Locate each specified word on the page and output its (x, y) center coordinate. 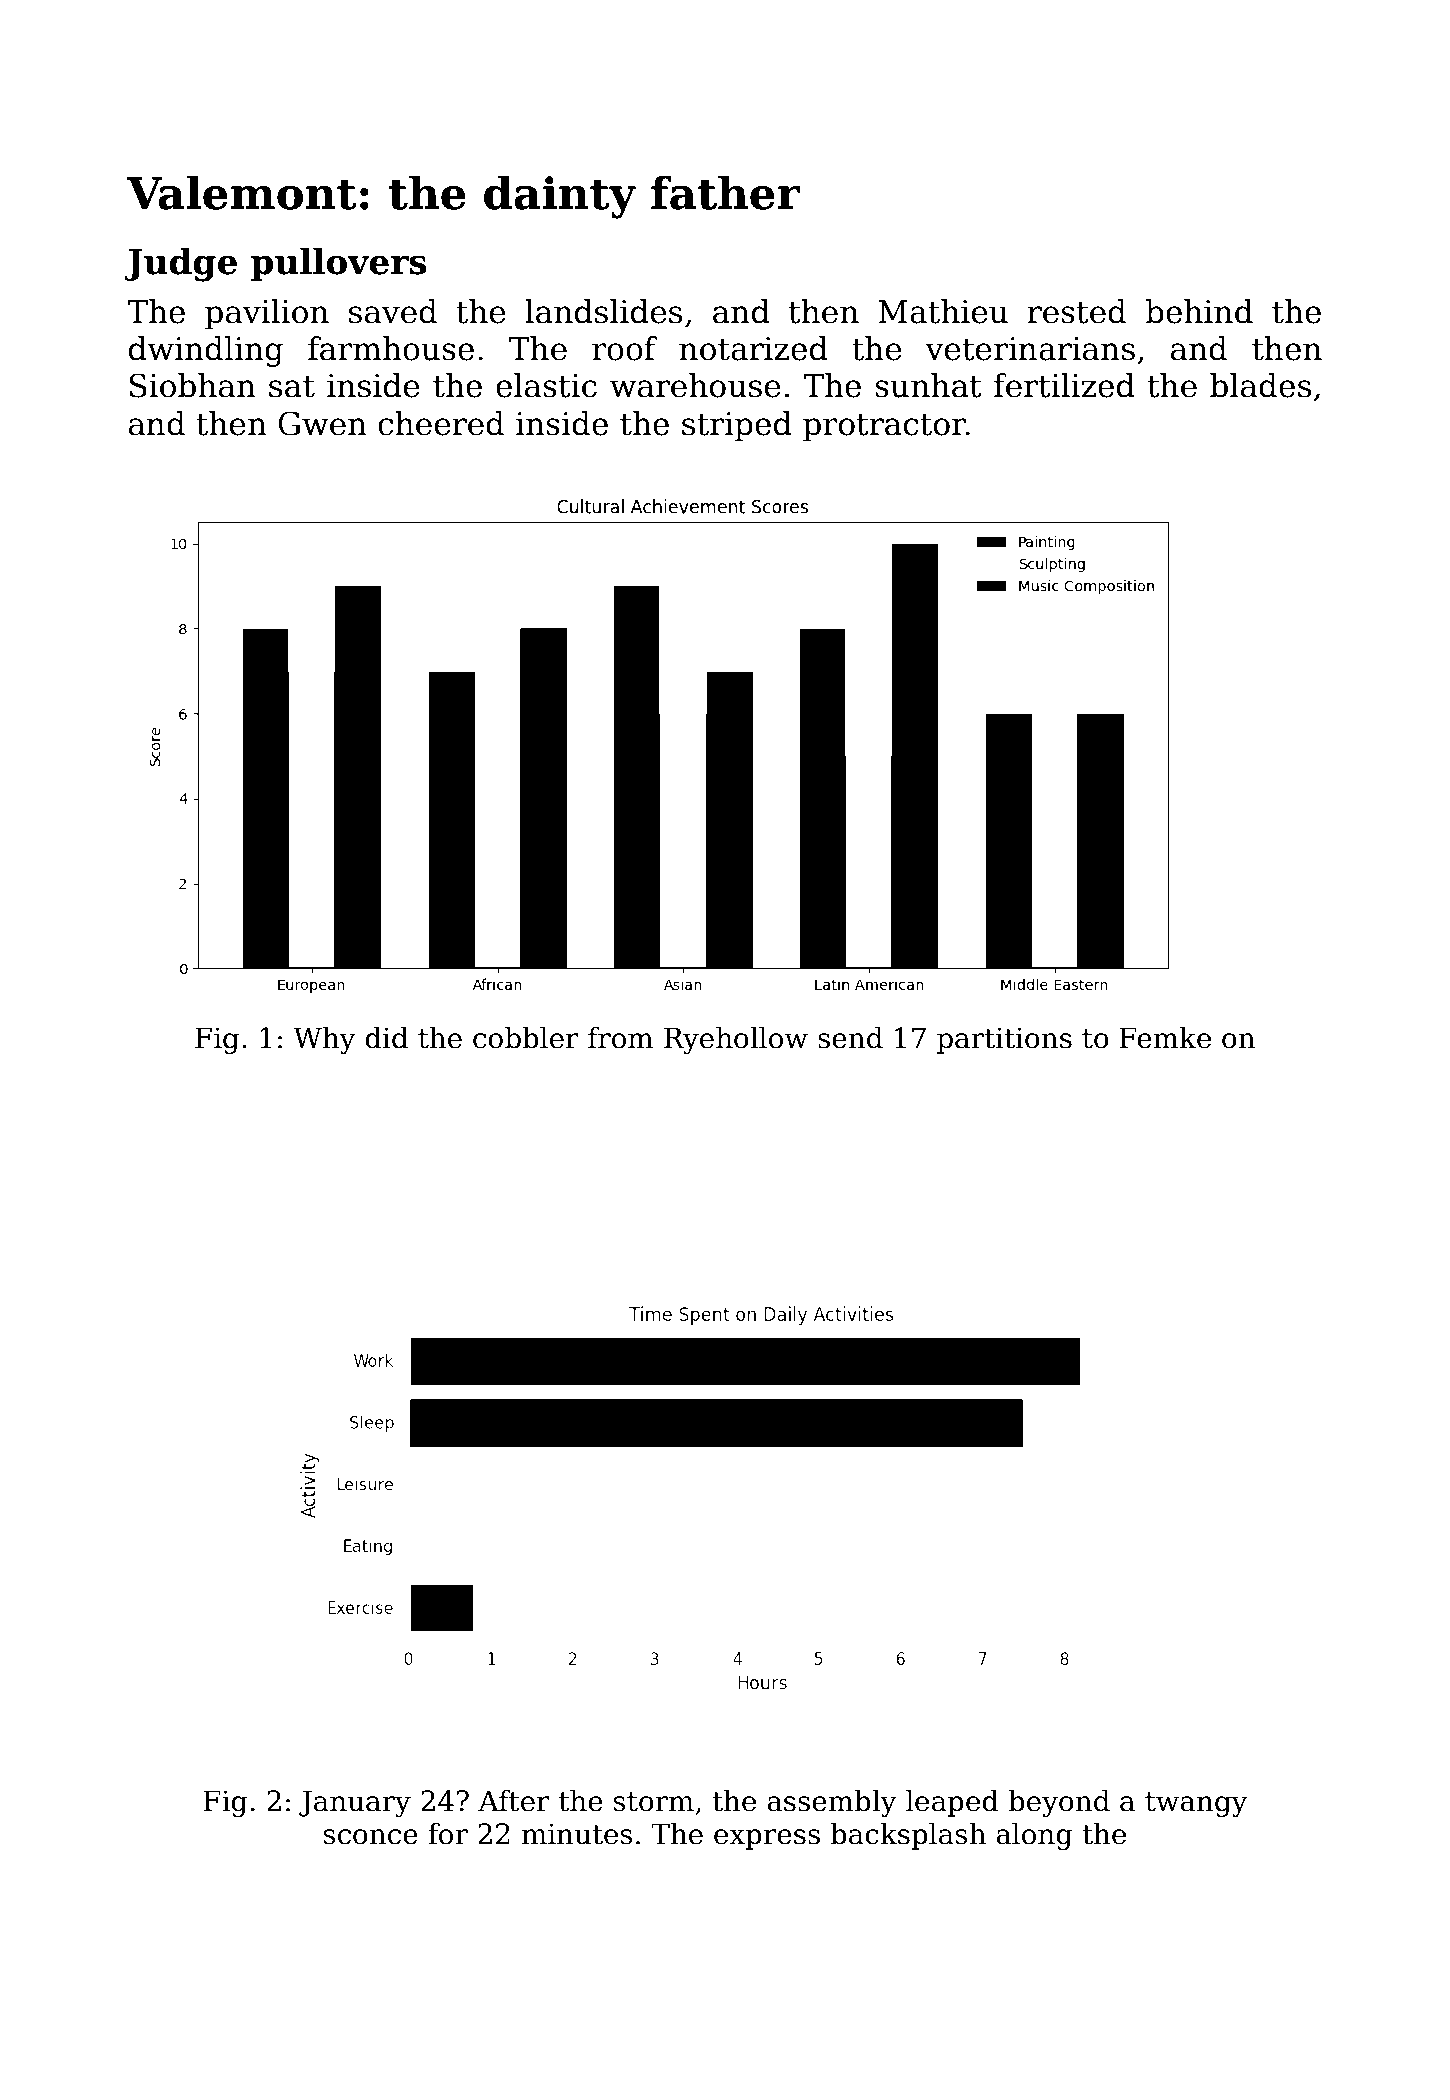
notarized (753, 348)
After (514, 1800)
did (386, 1037)
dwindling (206, 351)
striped (737, 426)
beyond (1059, 1803)
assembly (832, 1803)
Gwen (322, 423)
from (620, 1037)
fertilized (1064, 385)
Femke (1165, 1037)
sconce (371, 1837)
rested (1076, 311)
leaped (952, 1803)
